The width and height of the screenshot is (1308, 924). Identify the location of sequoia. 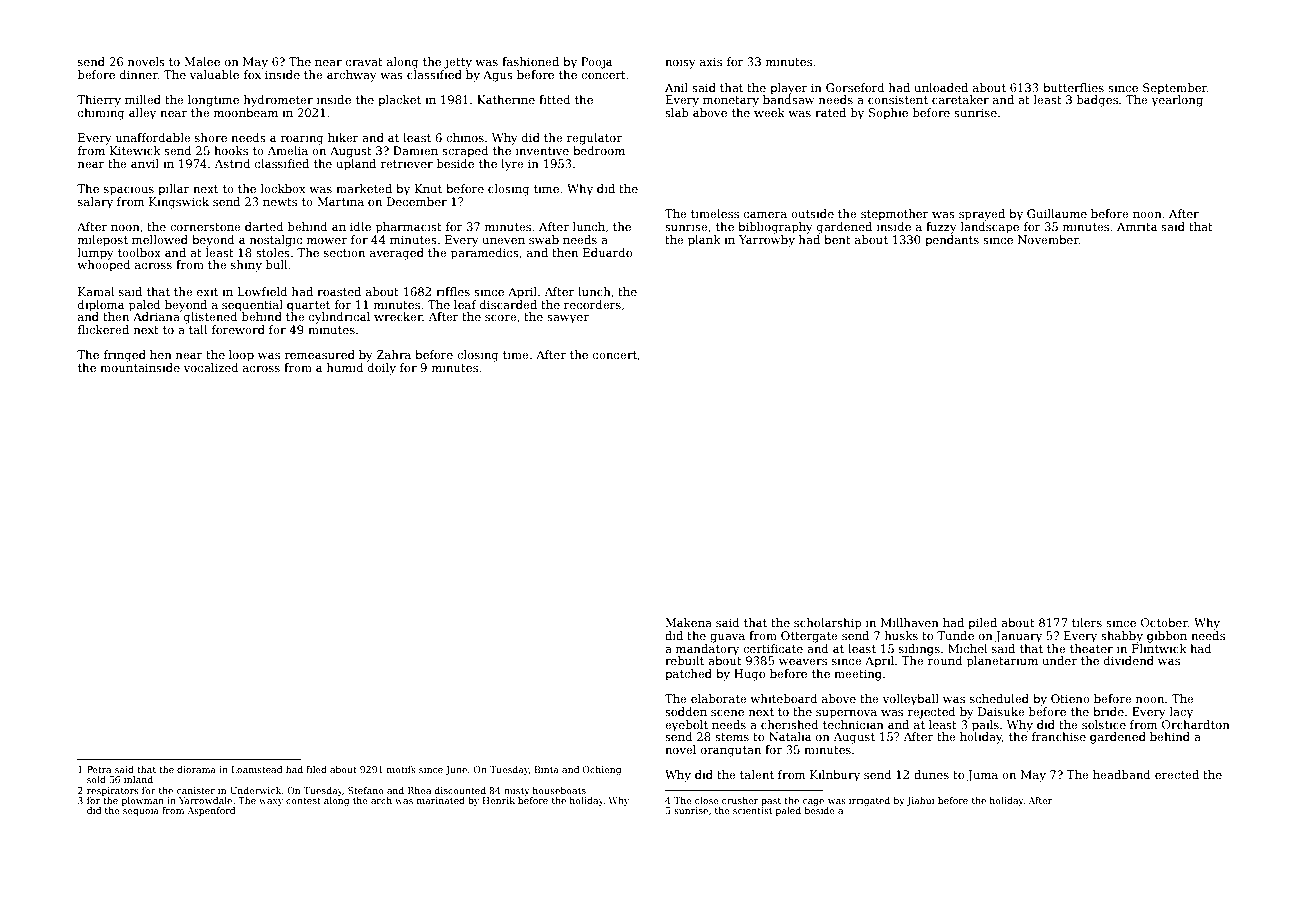
(141, 811).
